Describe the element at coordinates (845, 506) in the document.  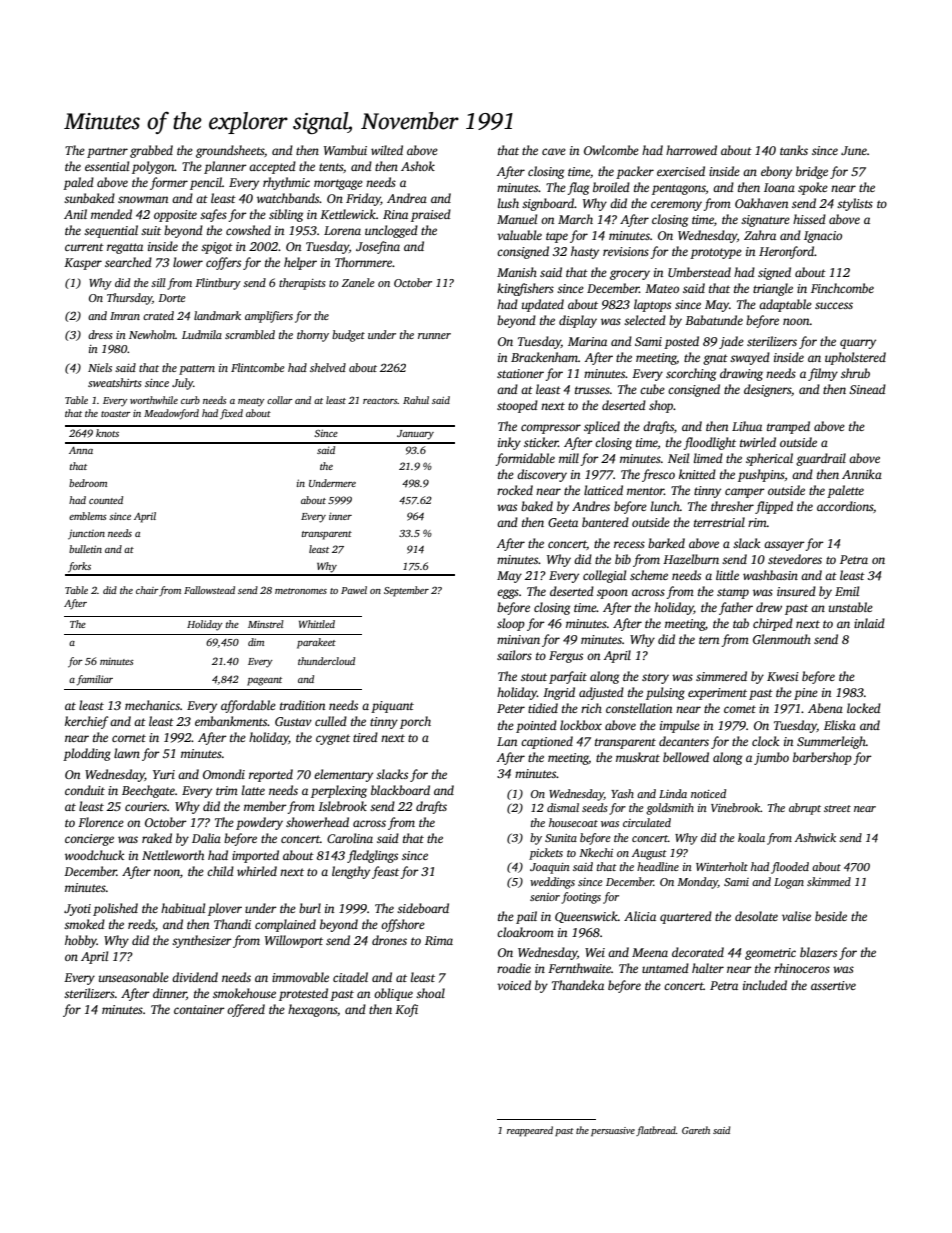
I see `accordions` at that location.
